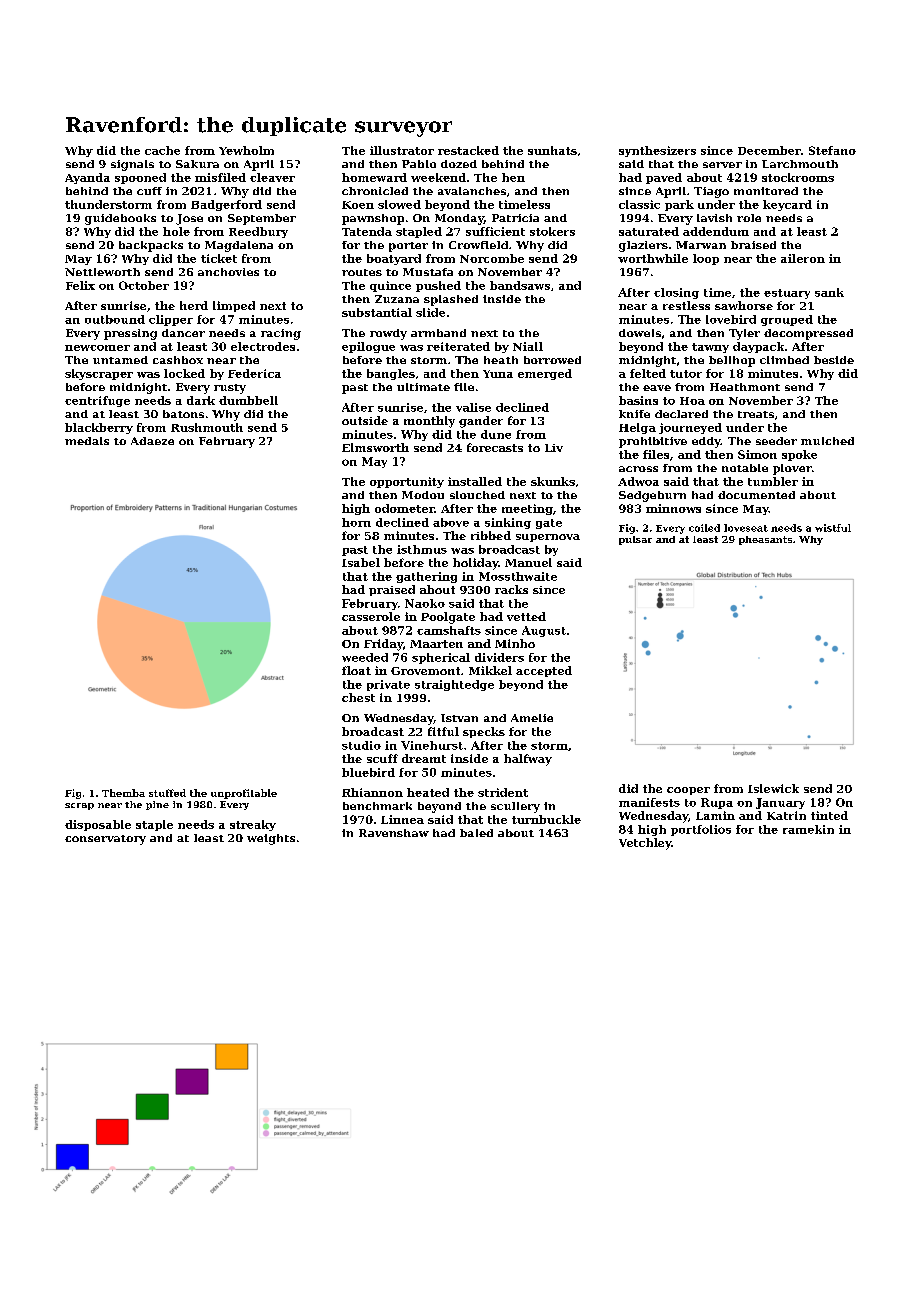  Describe the element at coordinates (645, 844) in the screenshot. I see `Vetchley` at that location.
